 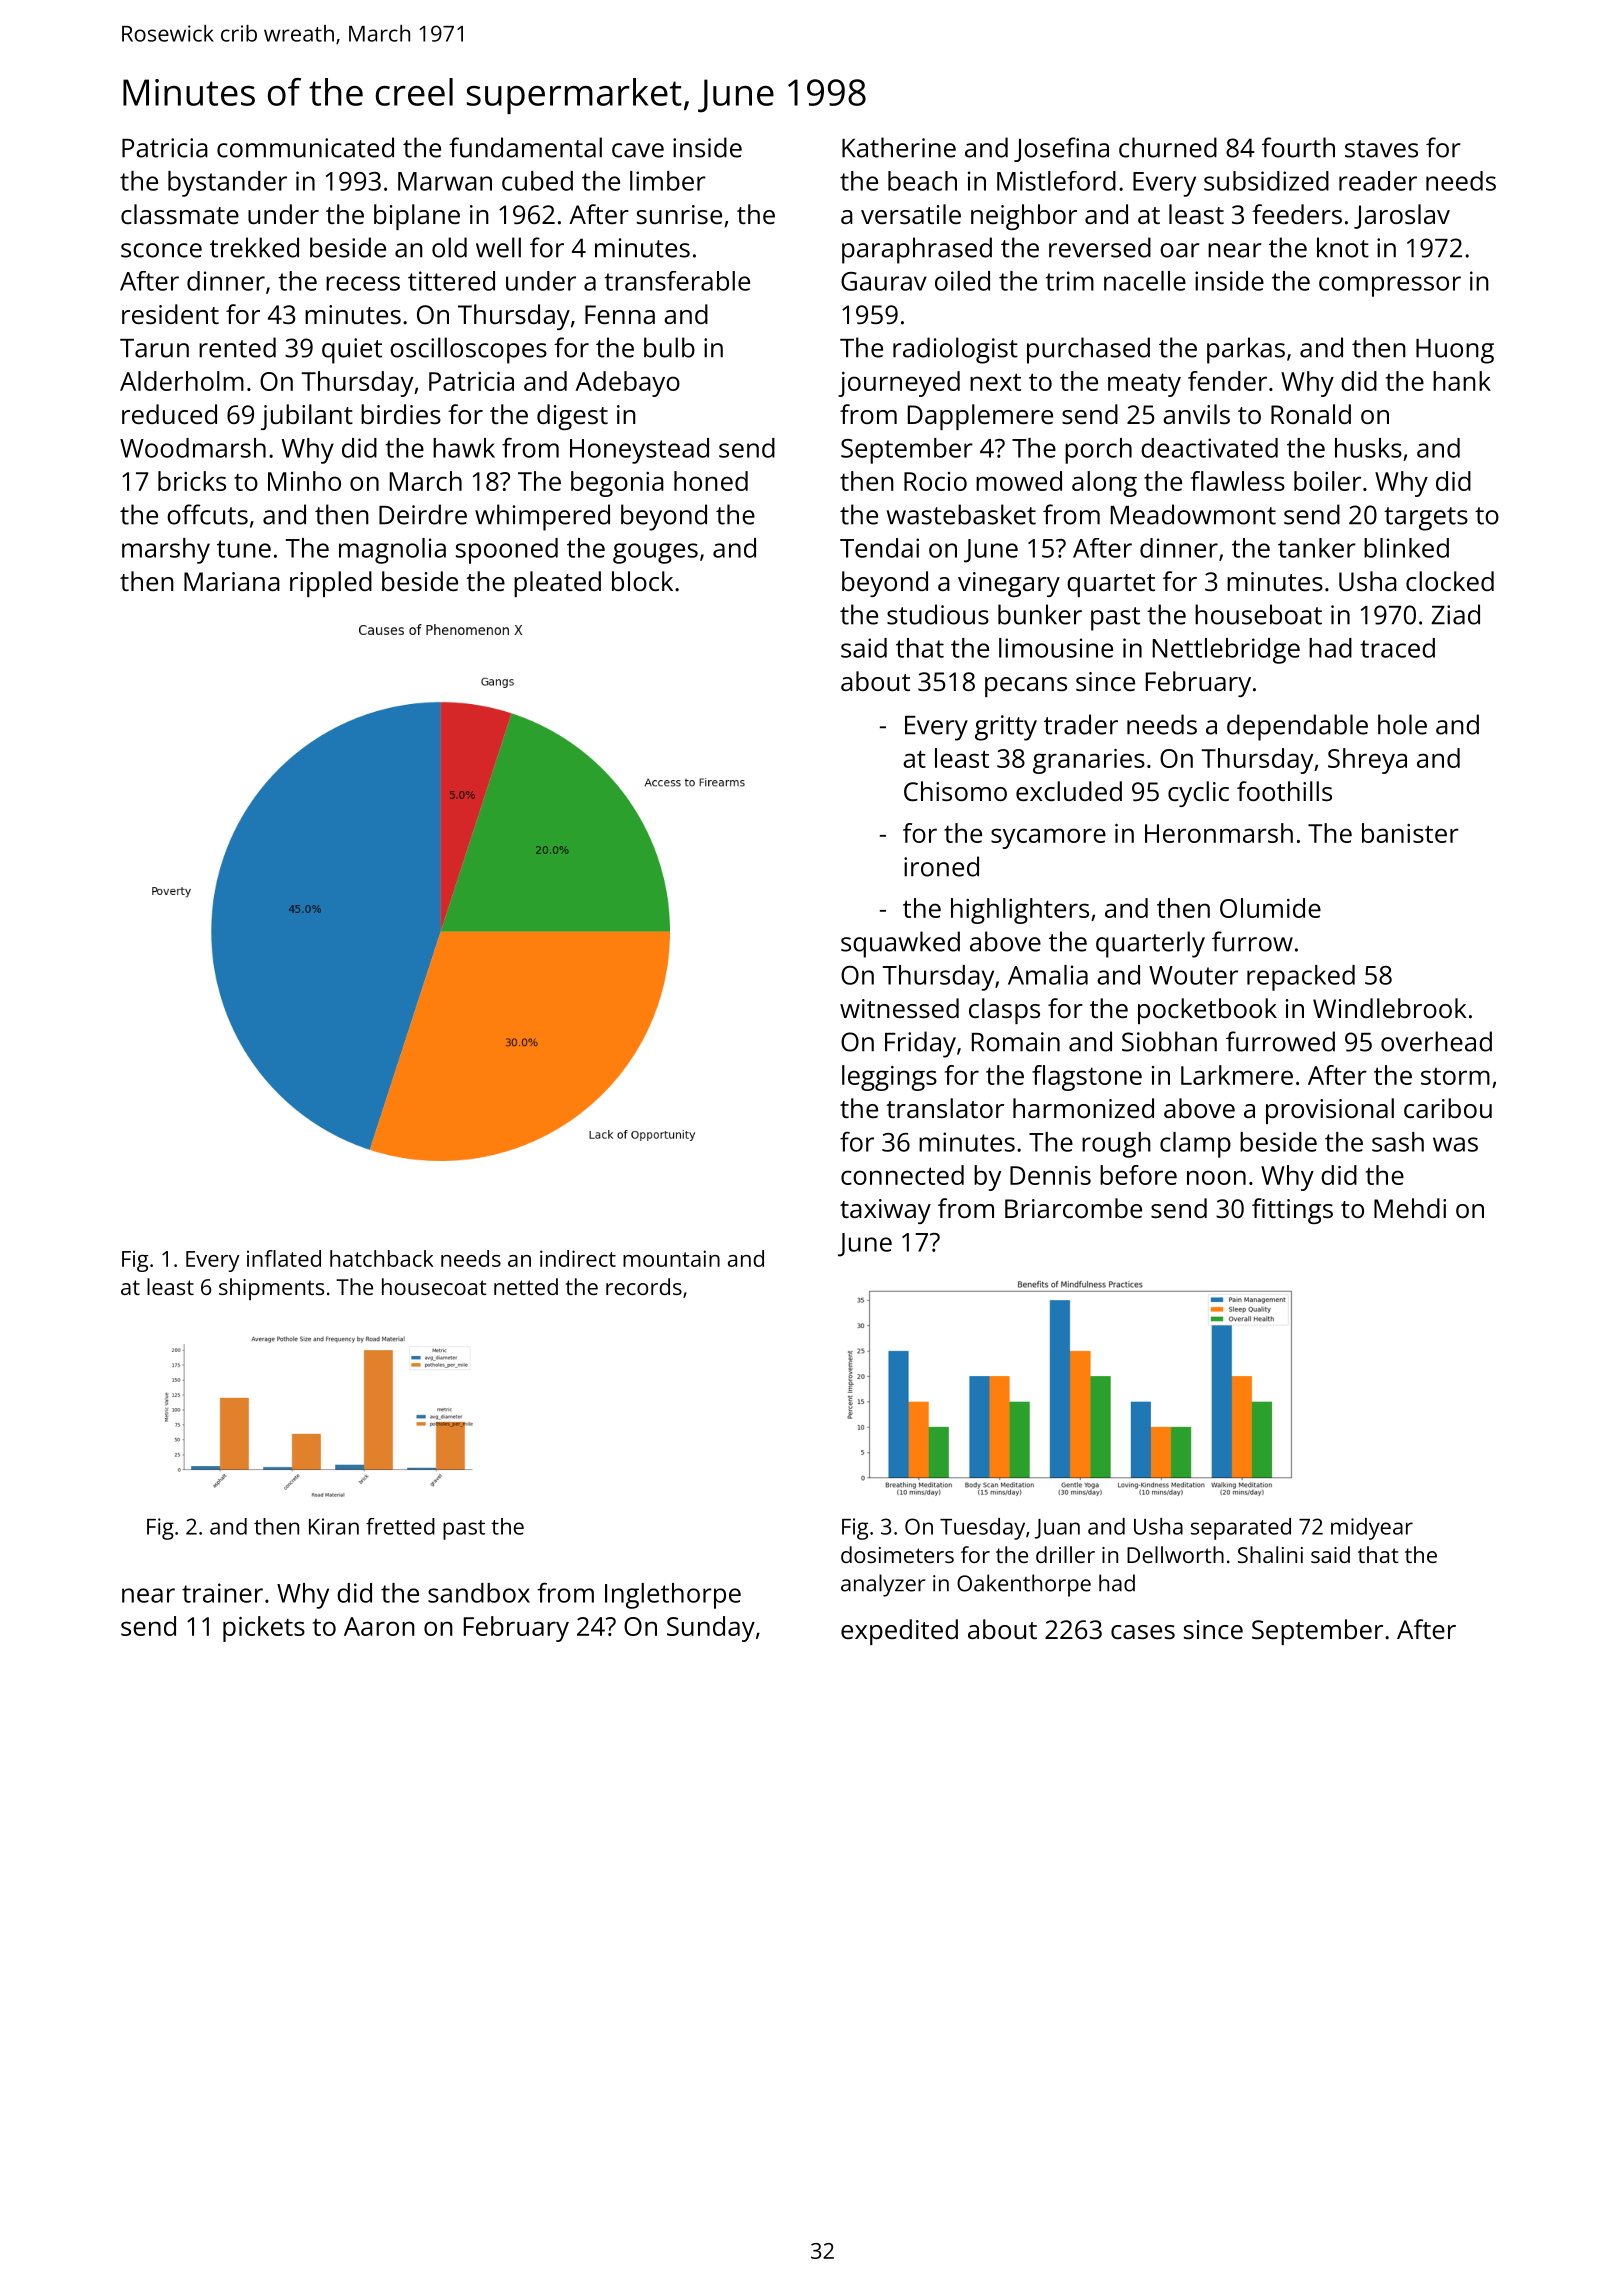 What do you see at coordinates (1301, 978) in the image?
I see `repacked` at bounding box center [1301, 978].
